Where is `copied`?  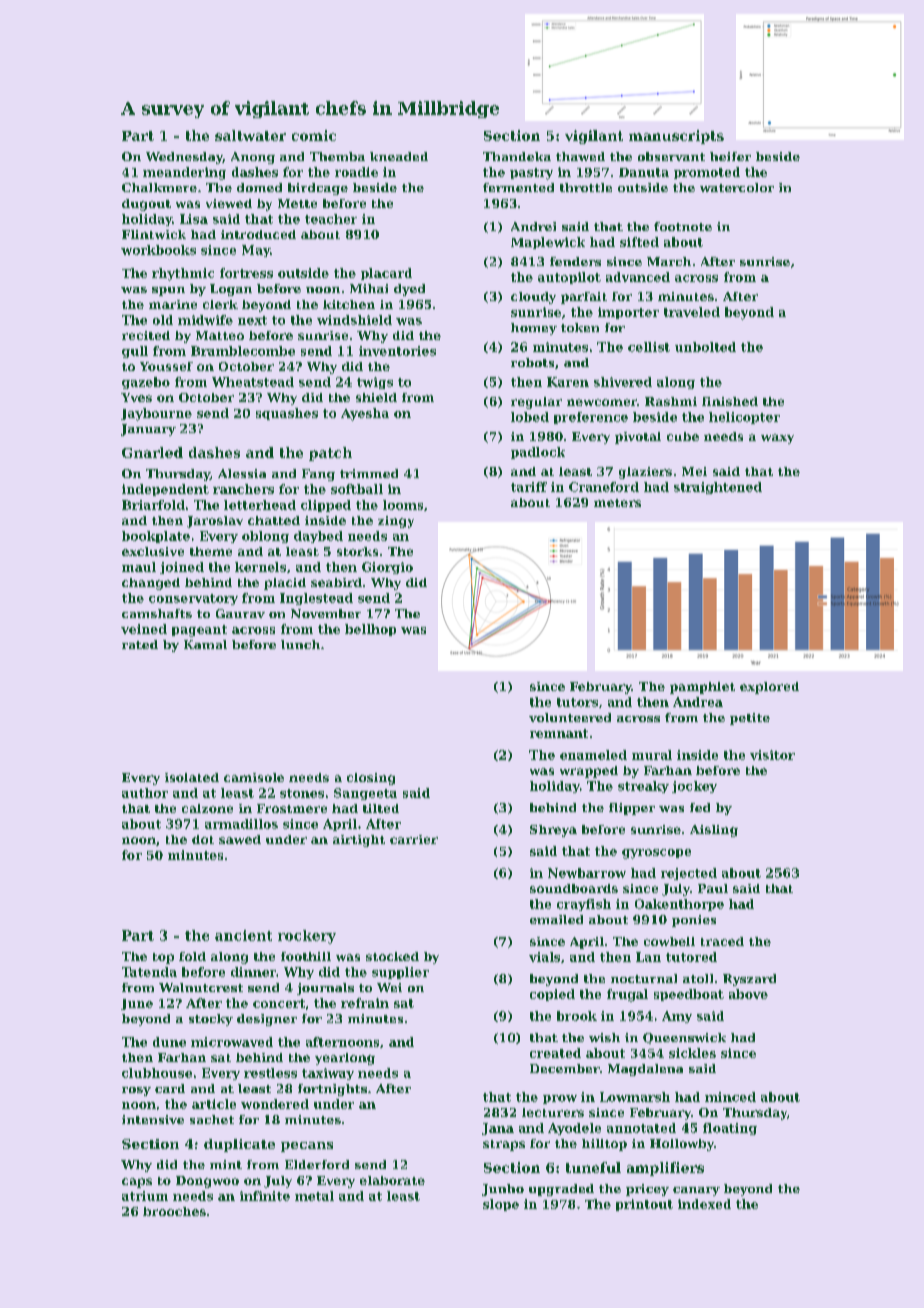 copied is located at coordinates (552, 995).
